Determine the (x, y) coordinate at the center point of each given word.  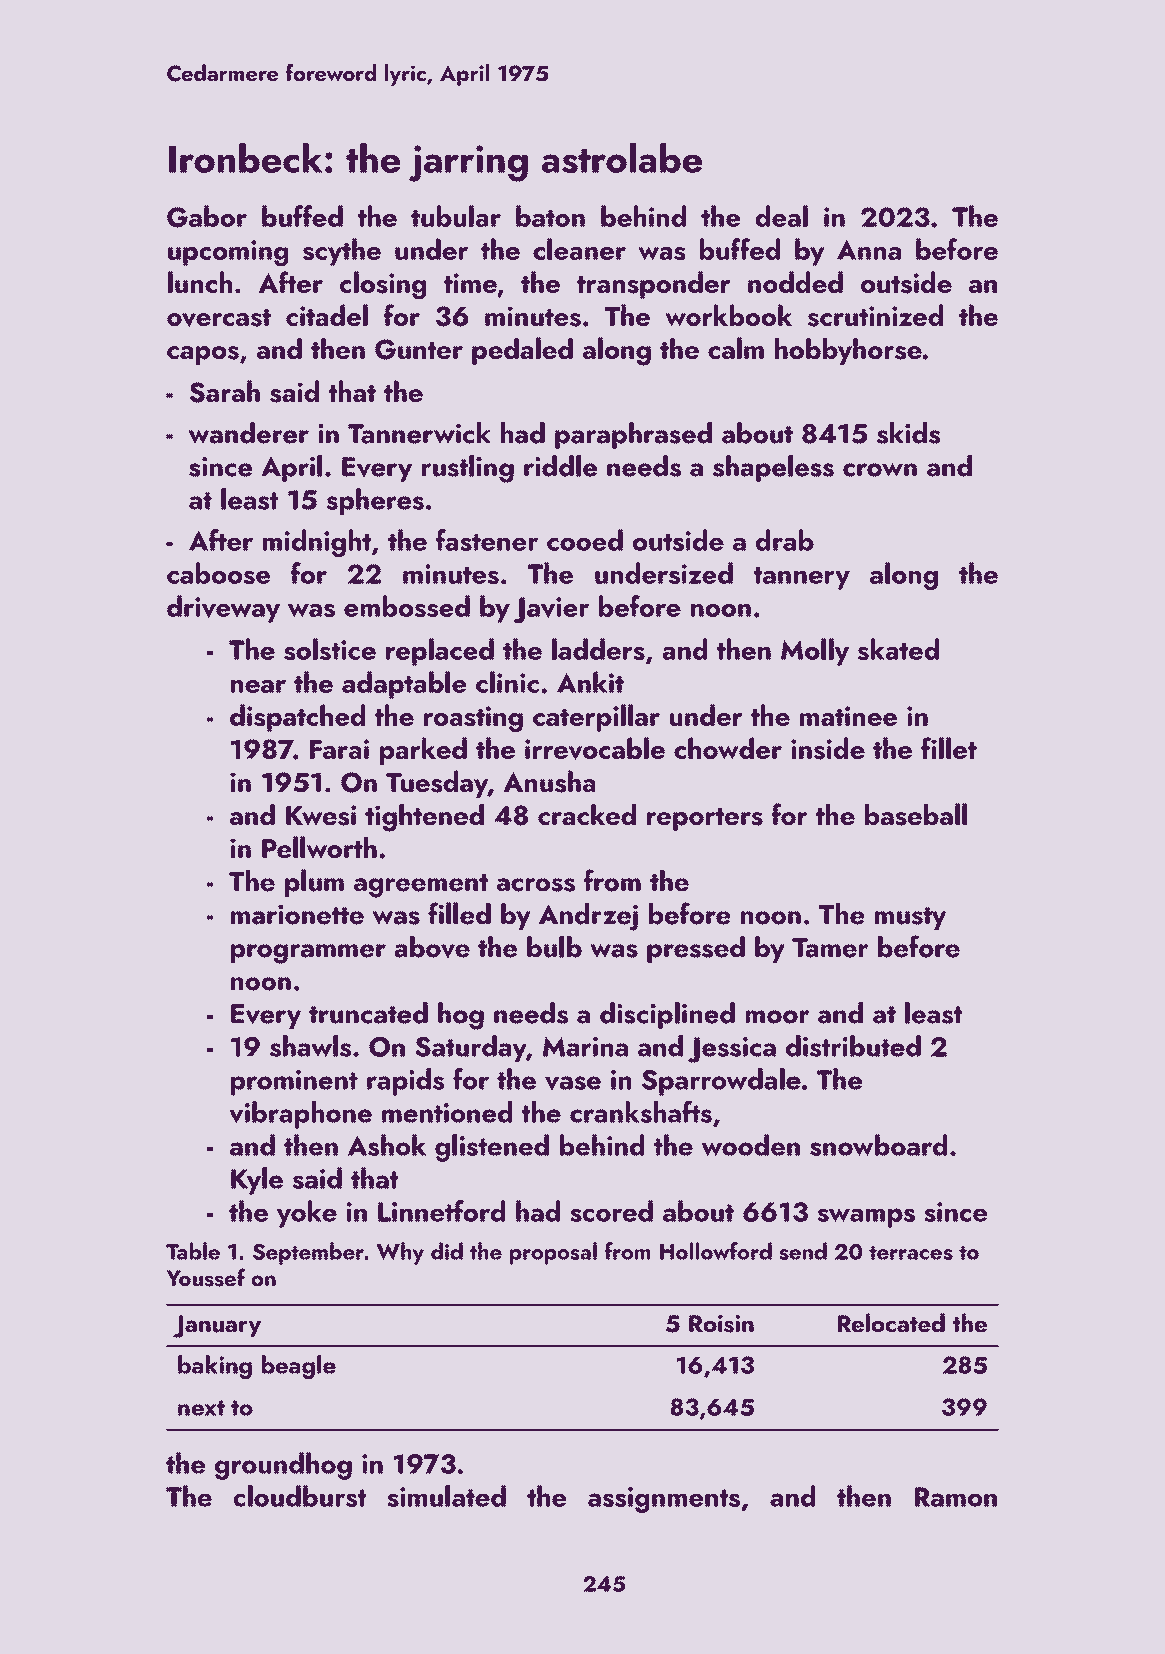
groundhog (283, 1466)
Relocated (891, 1322)
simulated (446, 1496)
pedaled (522, 351)
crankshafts (641, 1112)
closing (383, 285)
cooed (585, 540)
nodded (795, 282)
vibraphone (300, 1115)
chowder (728, 748)
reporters (705, 819)
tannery (802, 578)
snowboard (878, 1145)
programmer (308, 954)
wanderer (248, 433)
